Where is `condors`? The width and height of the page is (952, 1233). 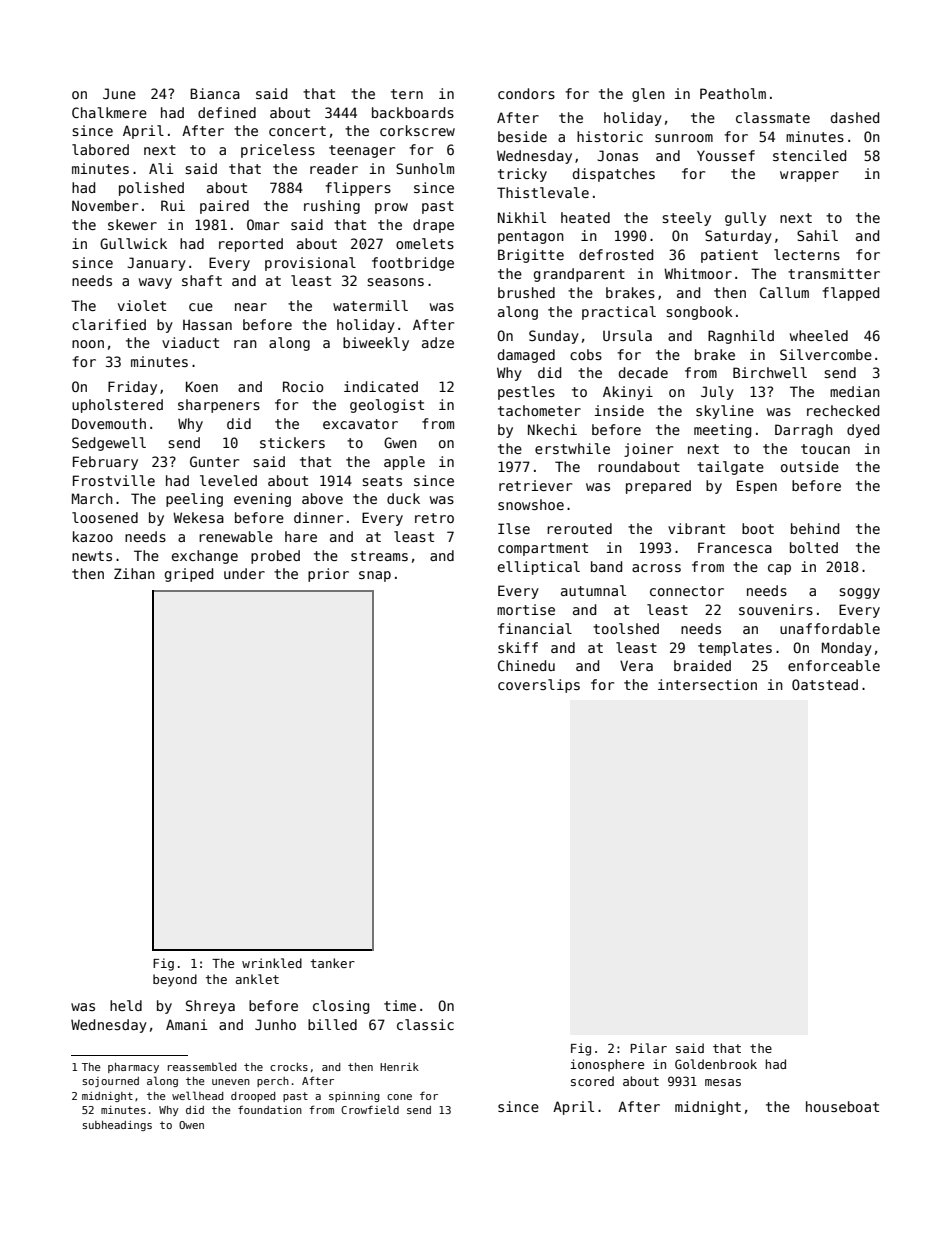 condors is located at coordinates (526, 93).
